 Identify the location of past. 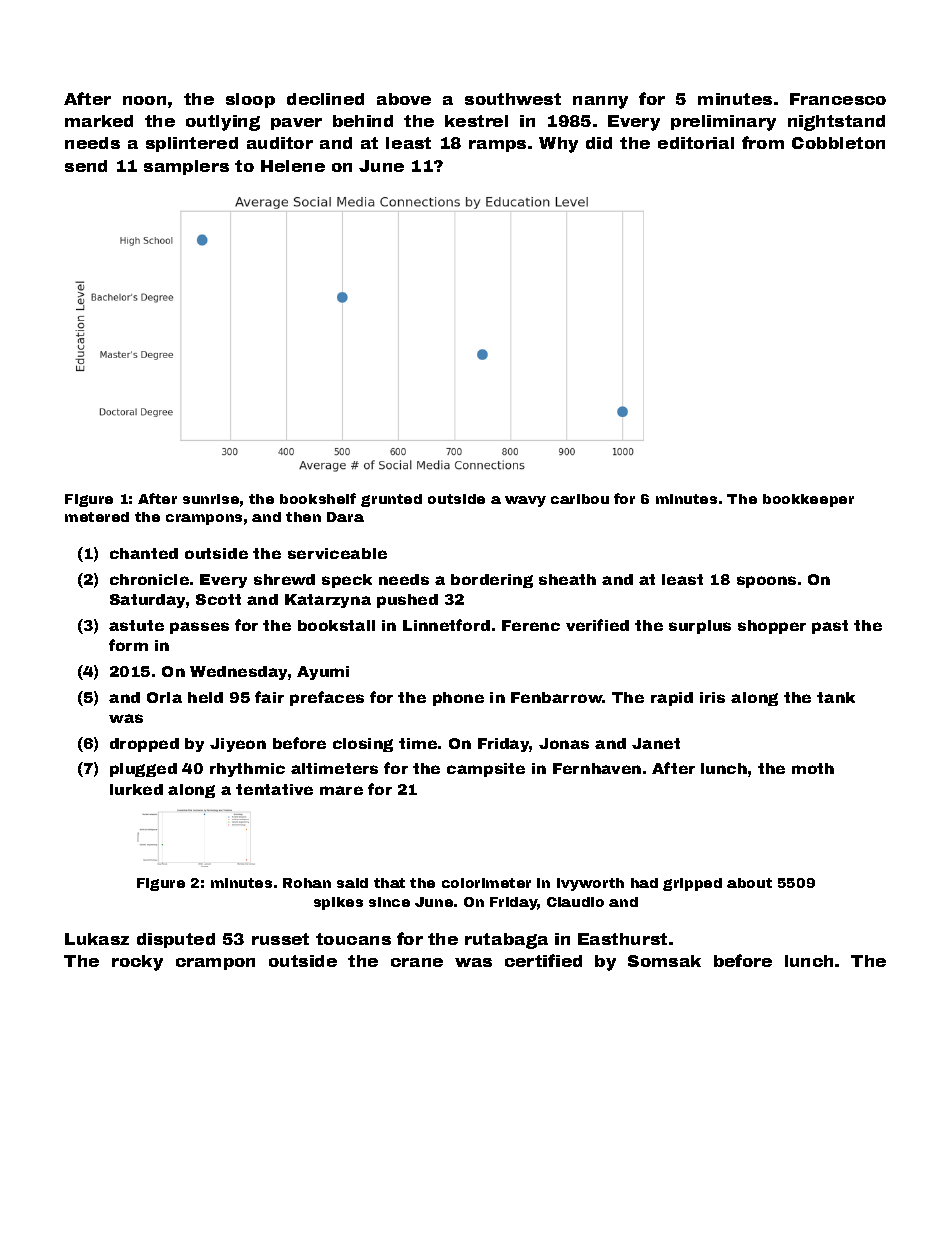
(830, 627).
